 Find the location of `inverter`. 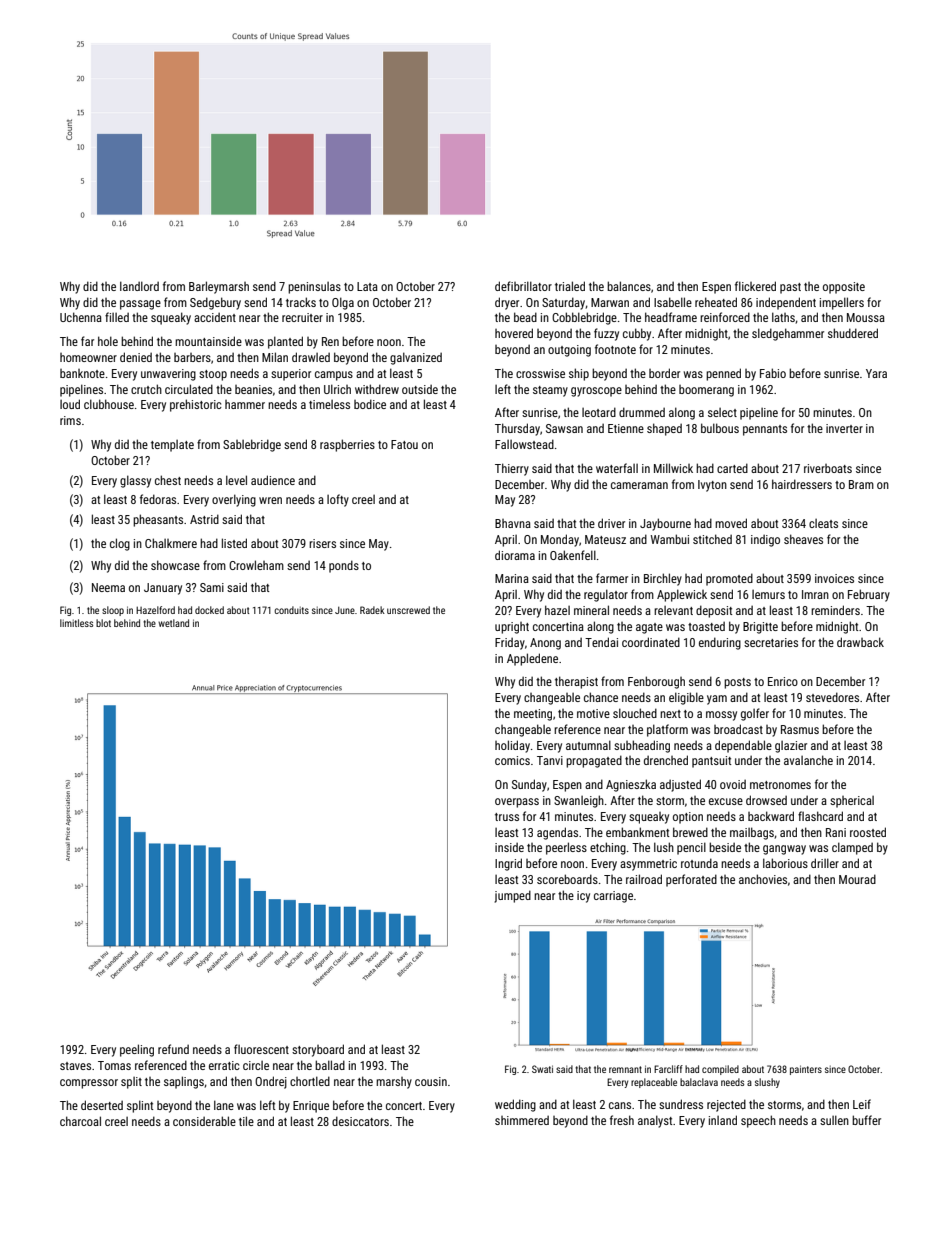

inverter is located at coordinates (844, 428).
